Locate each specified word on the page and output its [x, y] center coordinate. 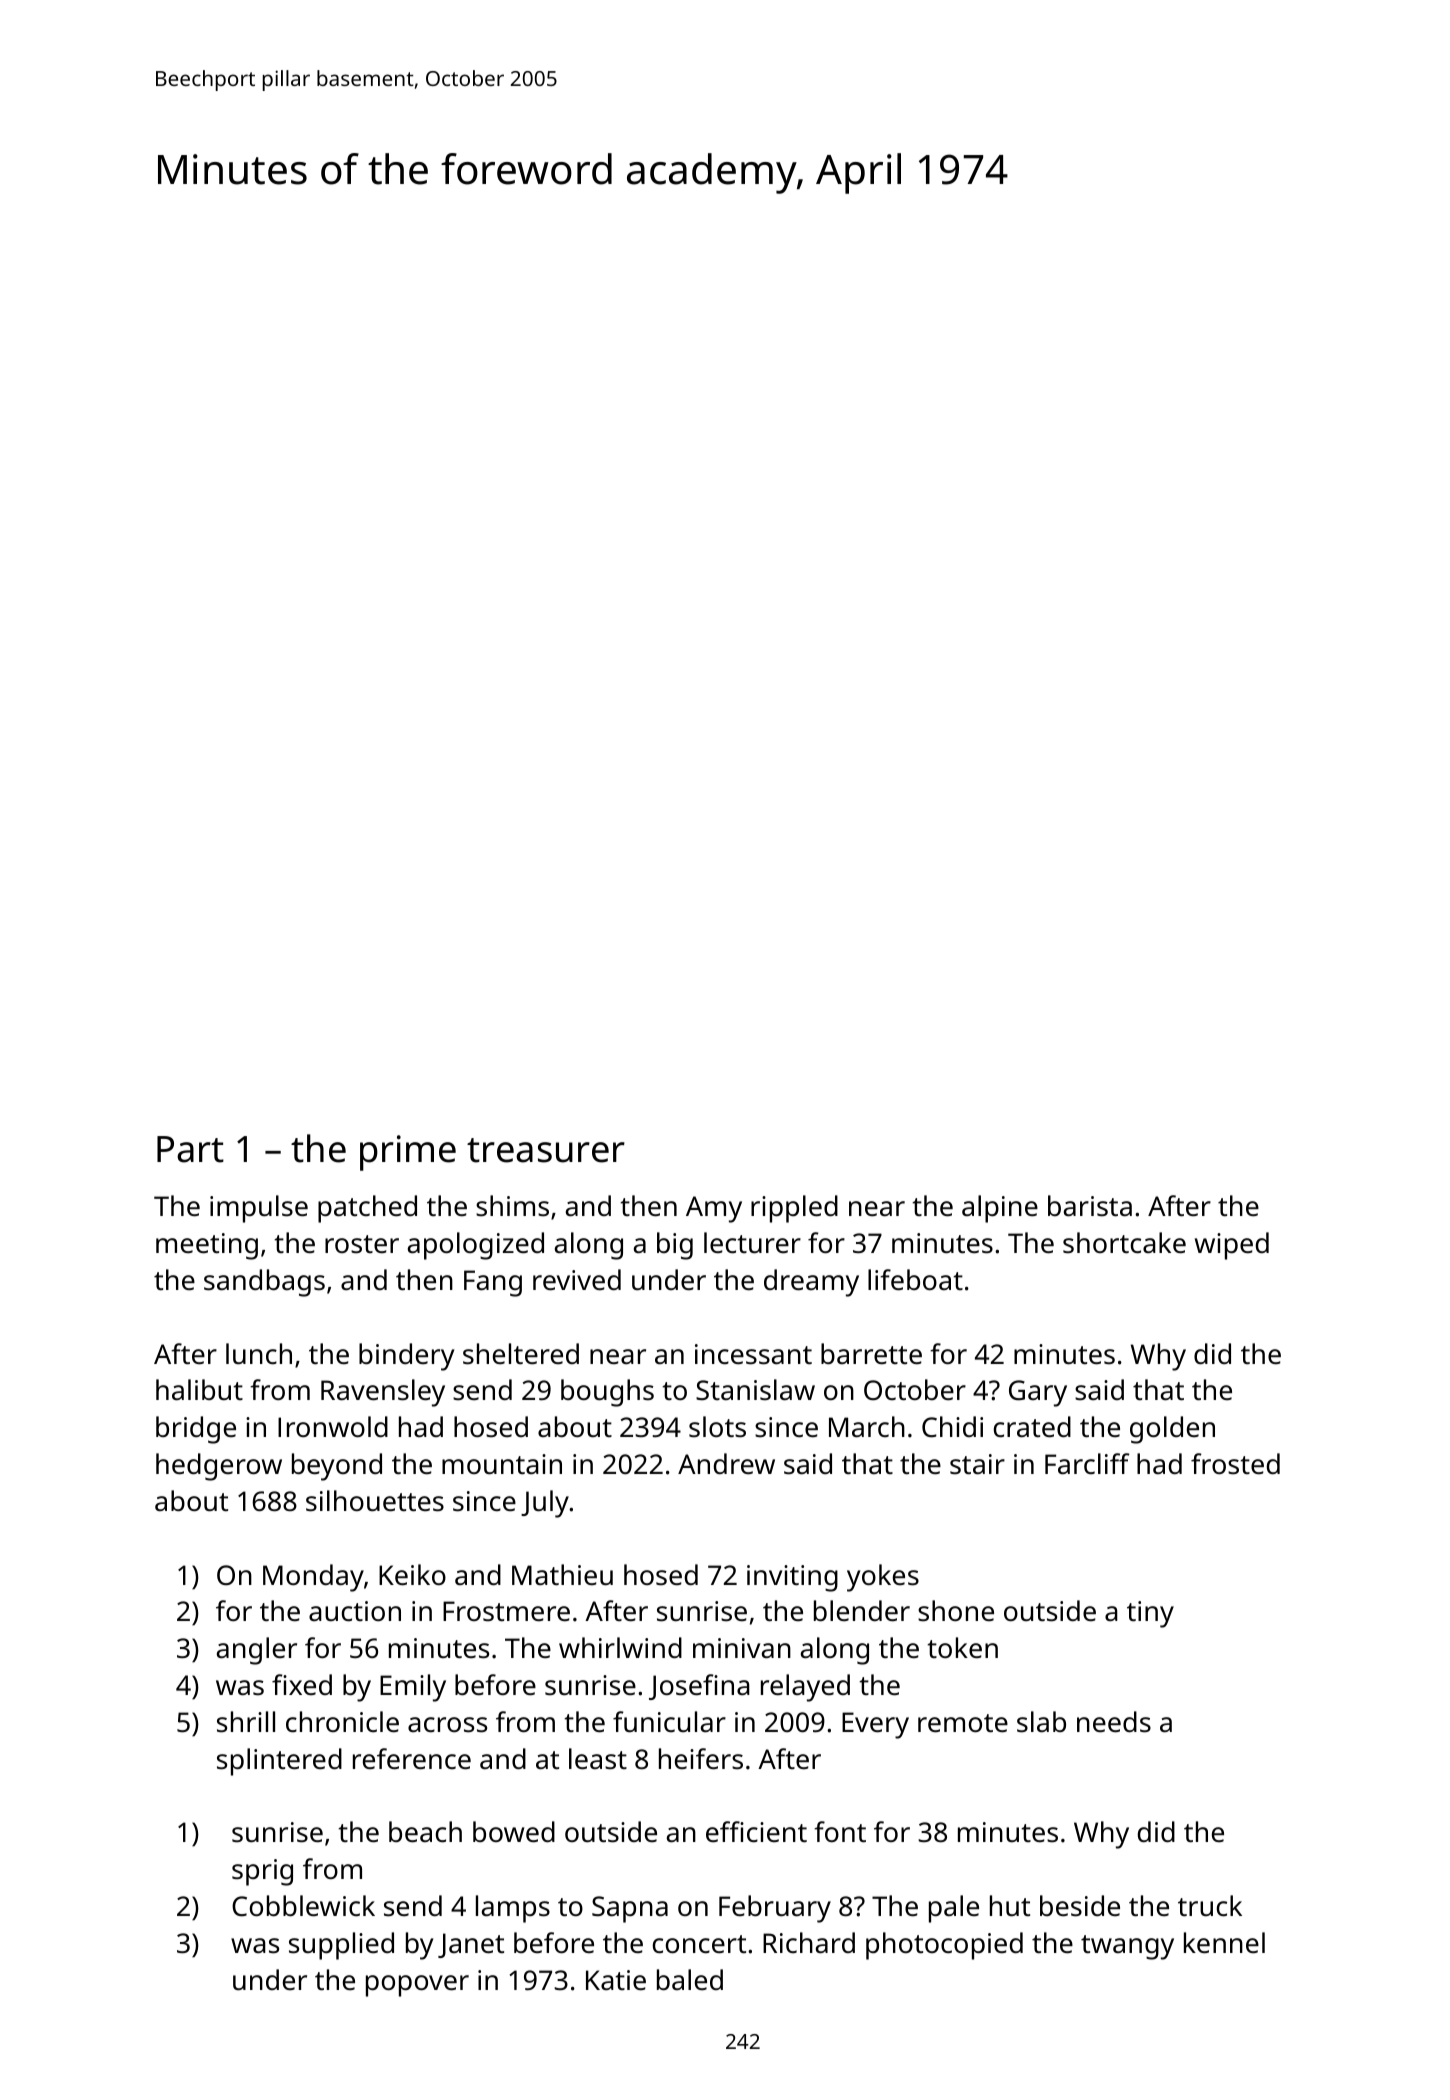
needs [1114, 1722]
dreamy [811, 1283]
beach [425, 1832]
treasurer [546, 1150]
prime [408, 1153]
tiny [1150, 1614]
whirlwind [620, 1647]
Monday [313, 1578]
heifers [701, 1759]
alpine [1000, 1209]
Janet [471, 1945]
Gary [1038, 1393]
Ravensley [383, 1393]
